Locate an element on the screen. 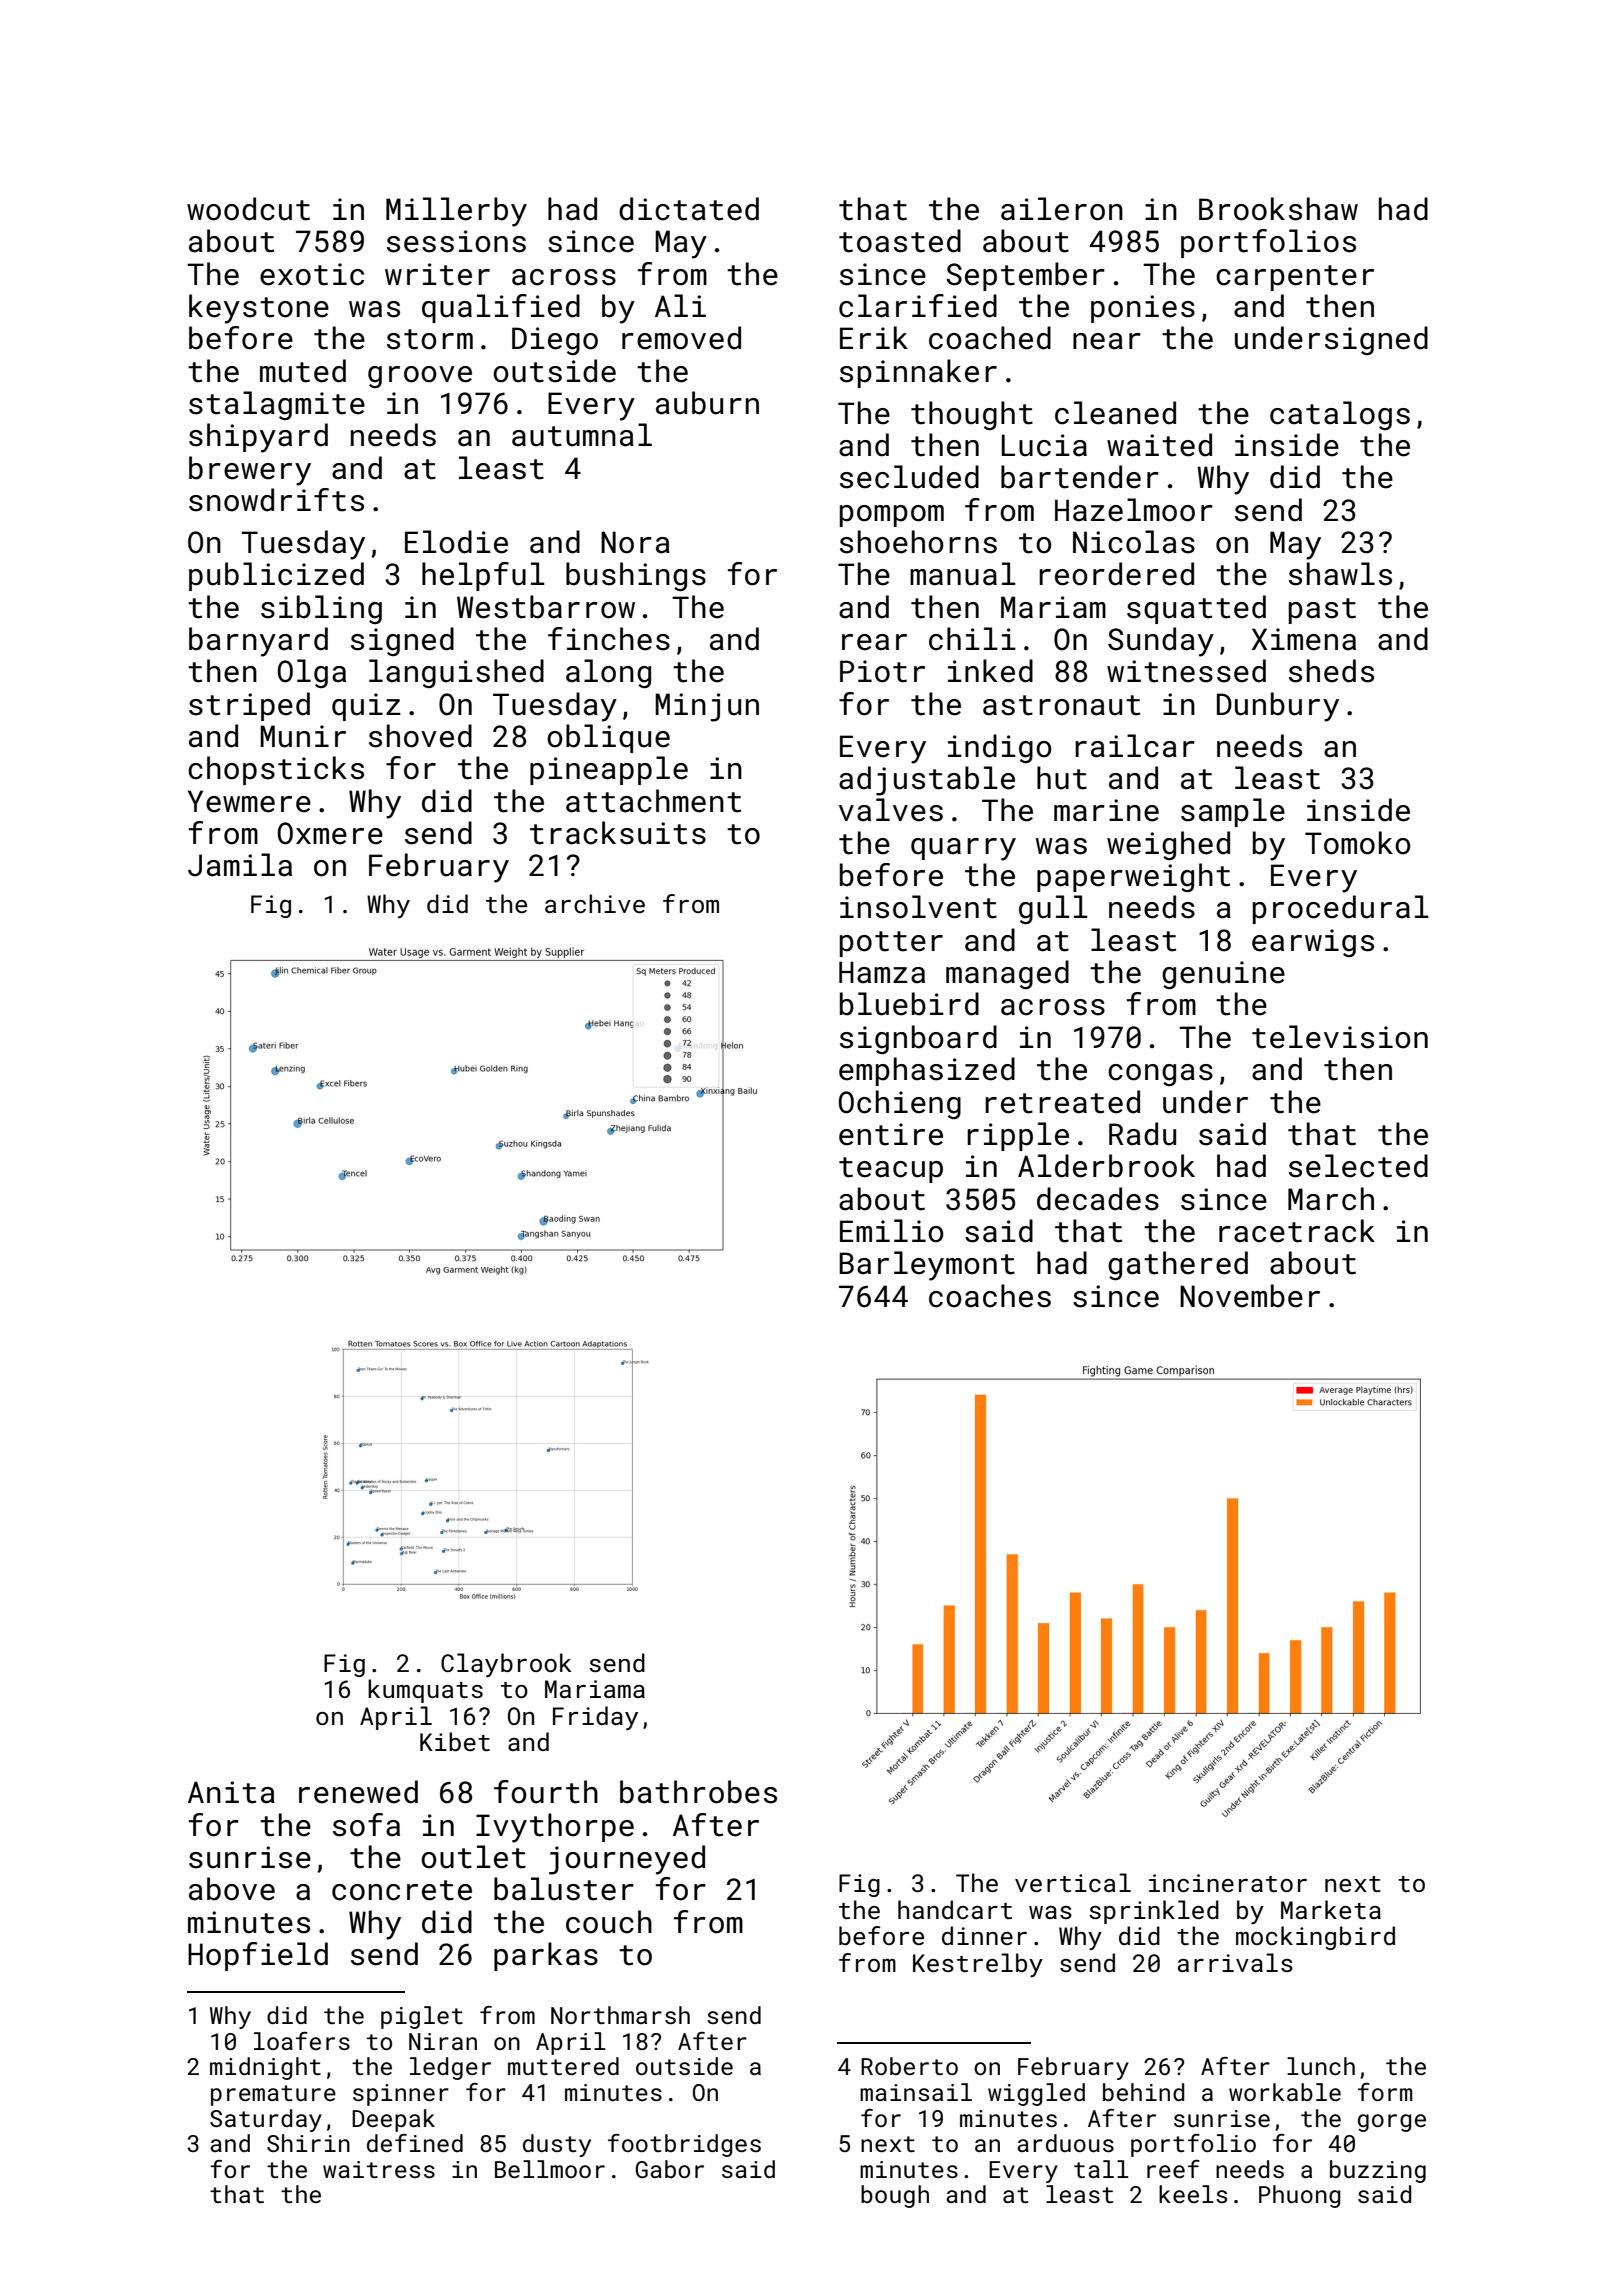  sofa is located at coordinates (366, 1825).
